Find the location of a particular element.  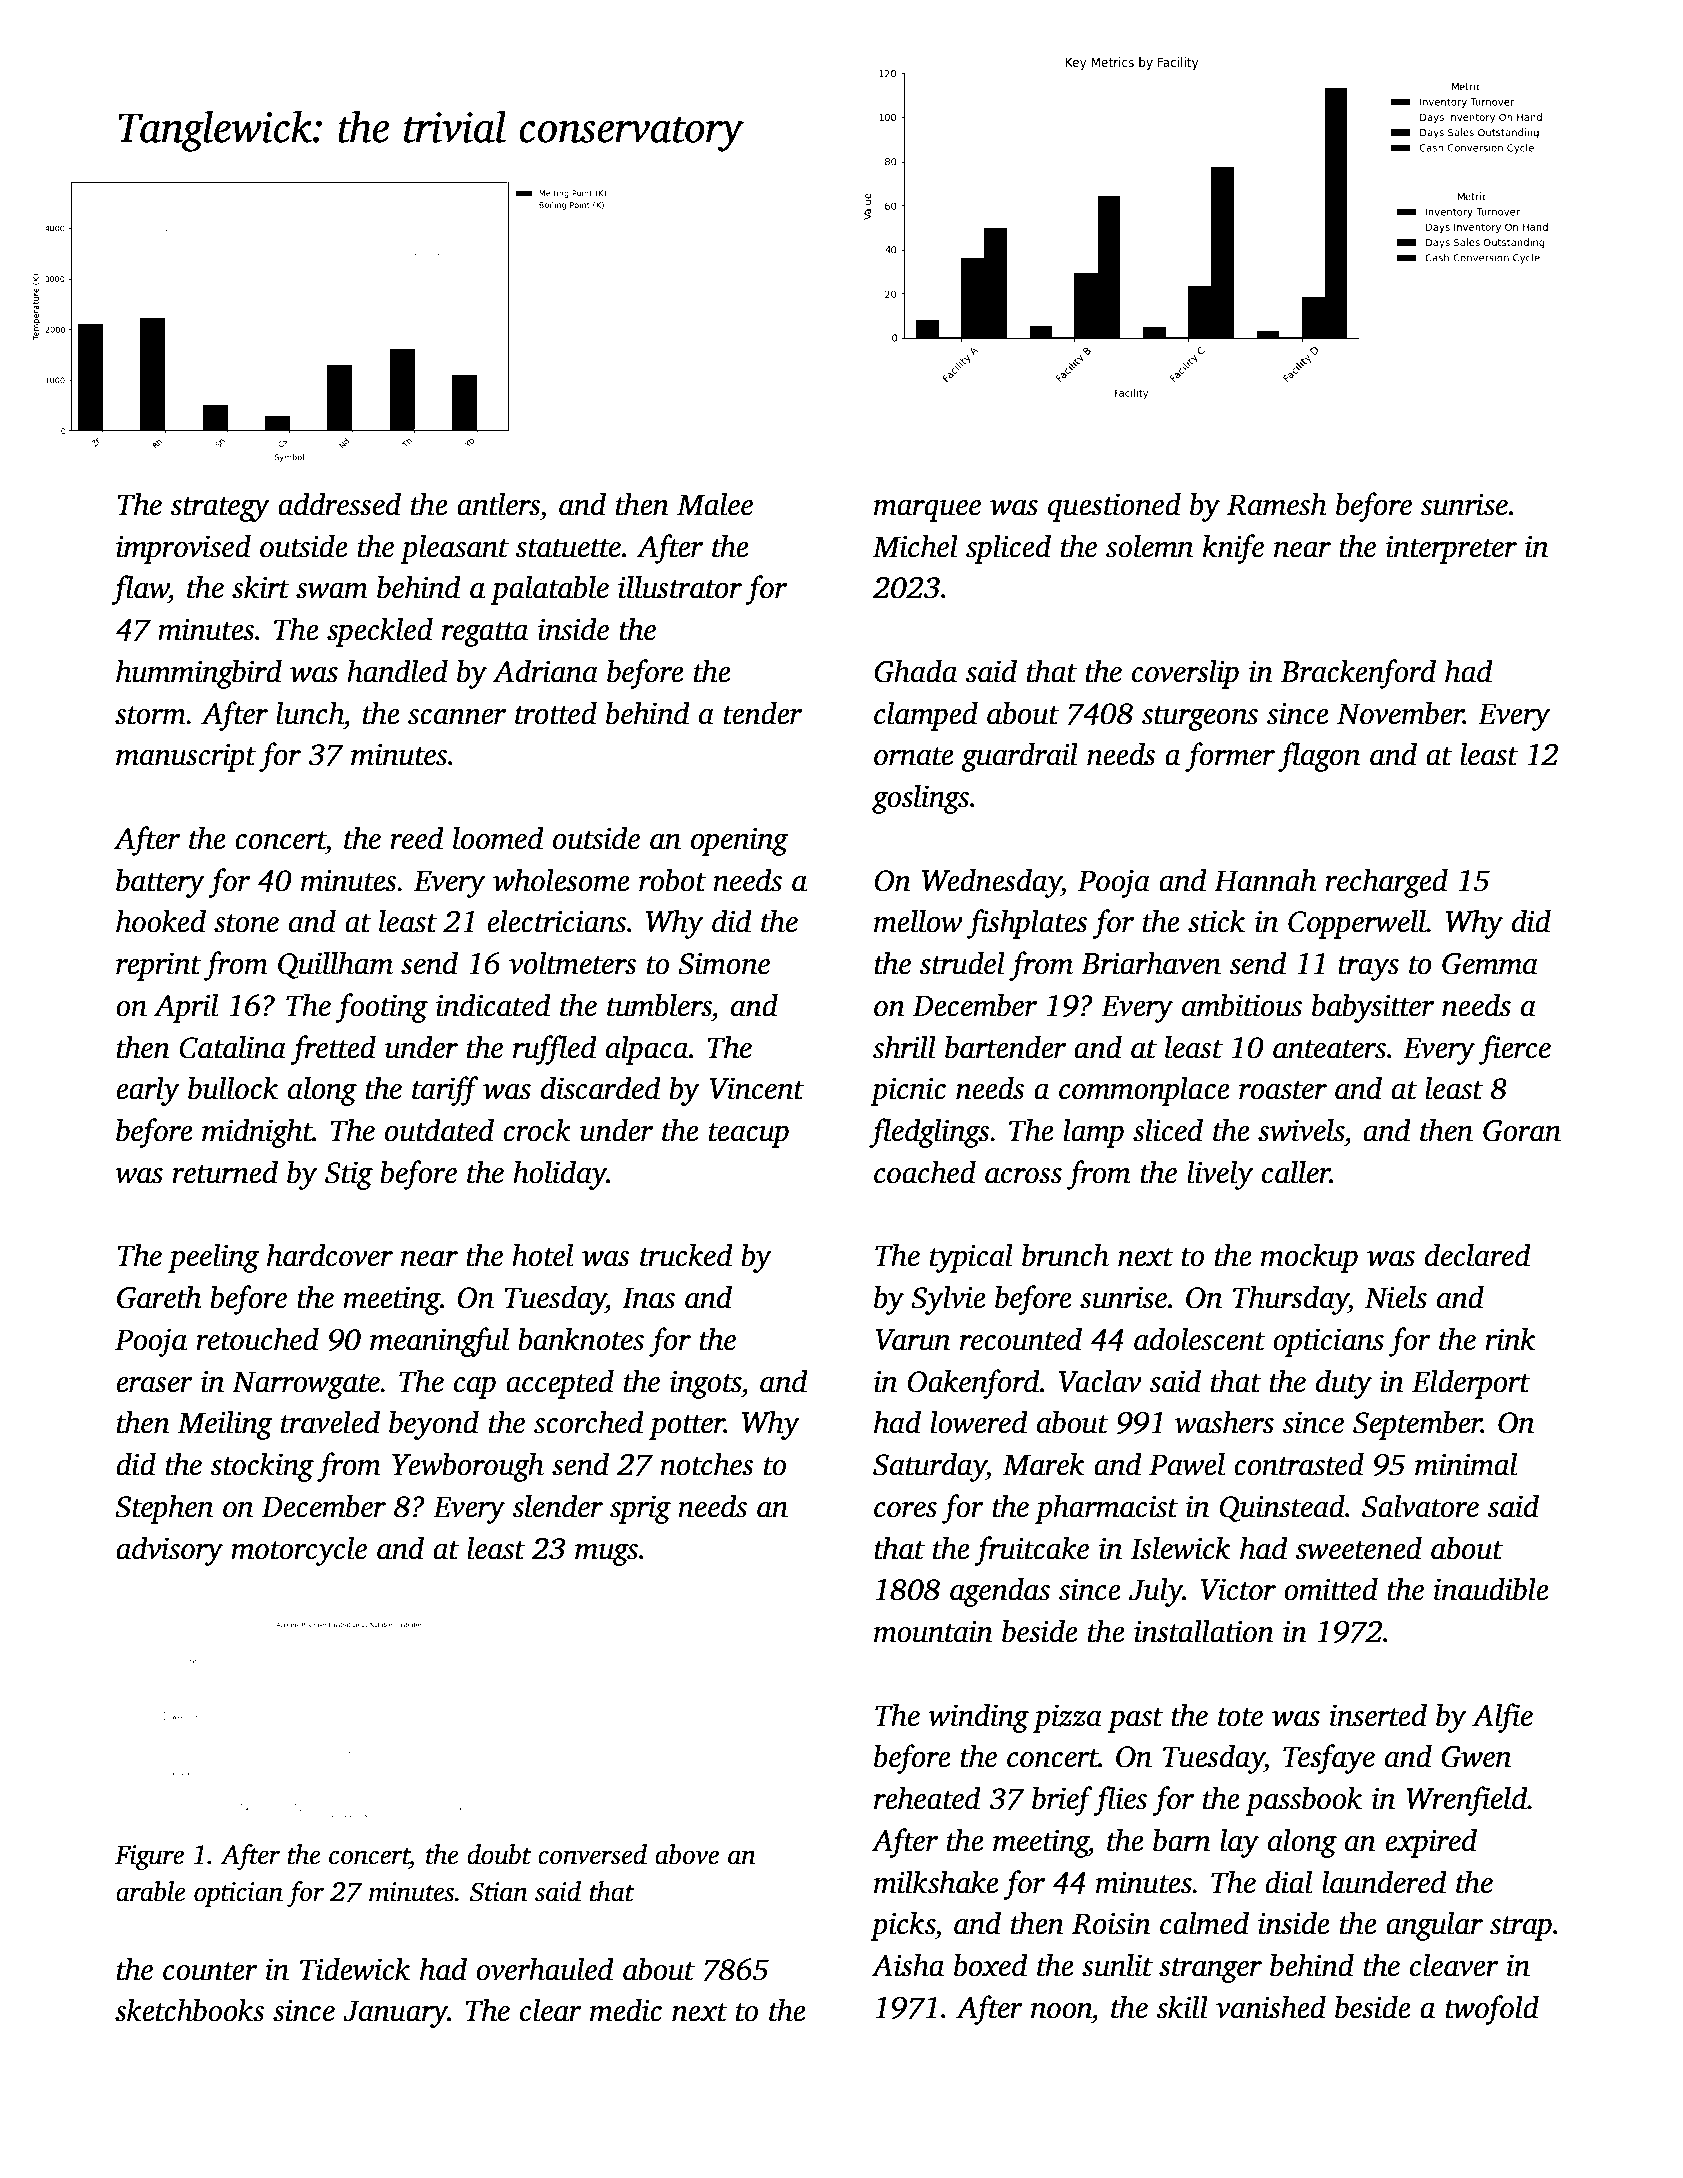

counter is located at coordinates (210, 1971).
